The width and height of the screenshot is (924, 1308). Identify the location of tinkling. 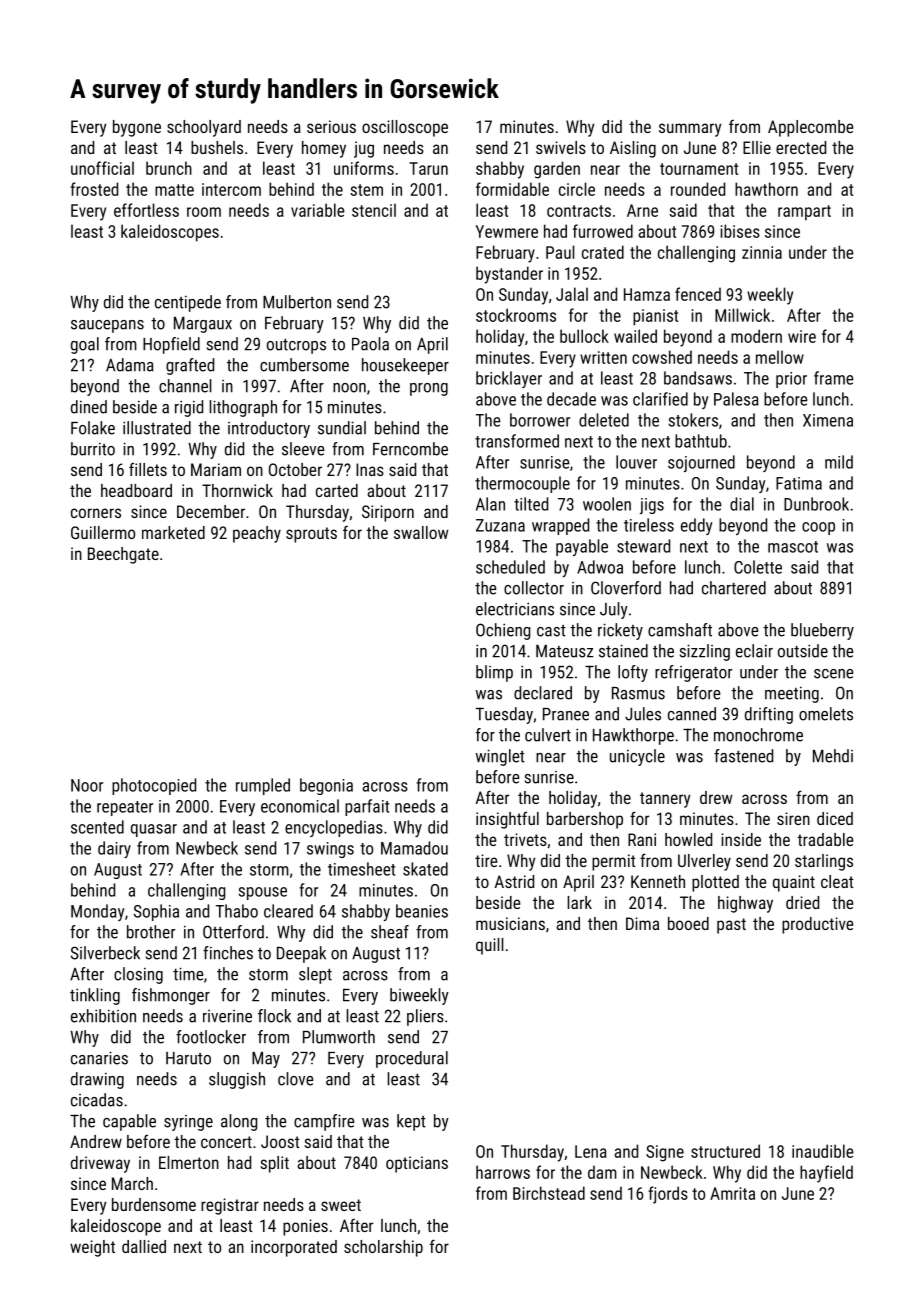
(95, 996).
